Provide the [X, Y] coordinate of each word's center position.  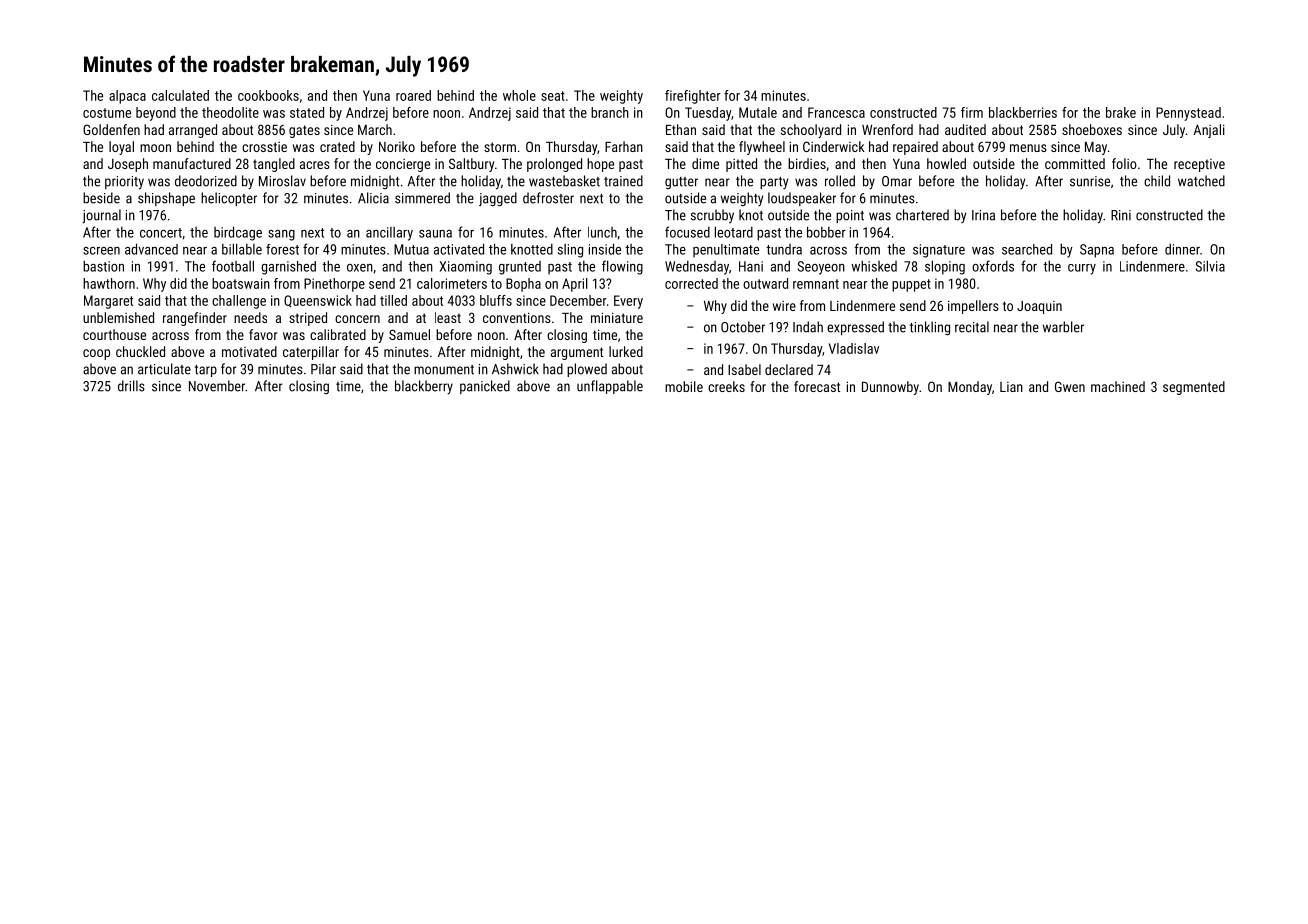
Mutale [758, 112]
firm [972, 112]
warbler [1063, 327]
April [575, 285]
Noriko [397, 146]
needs [250, 317]
